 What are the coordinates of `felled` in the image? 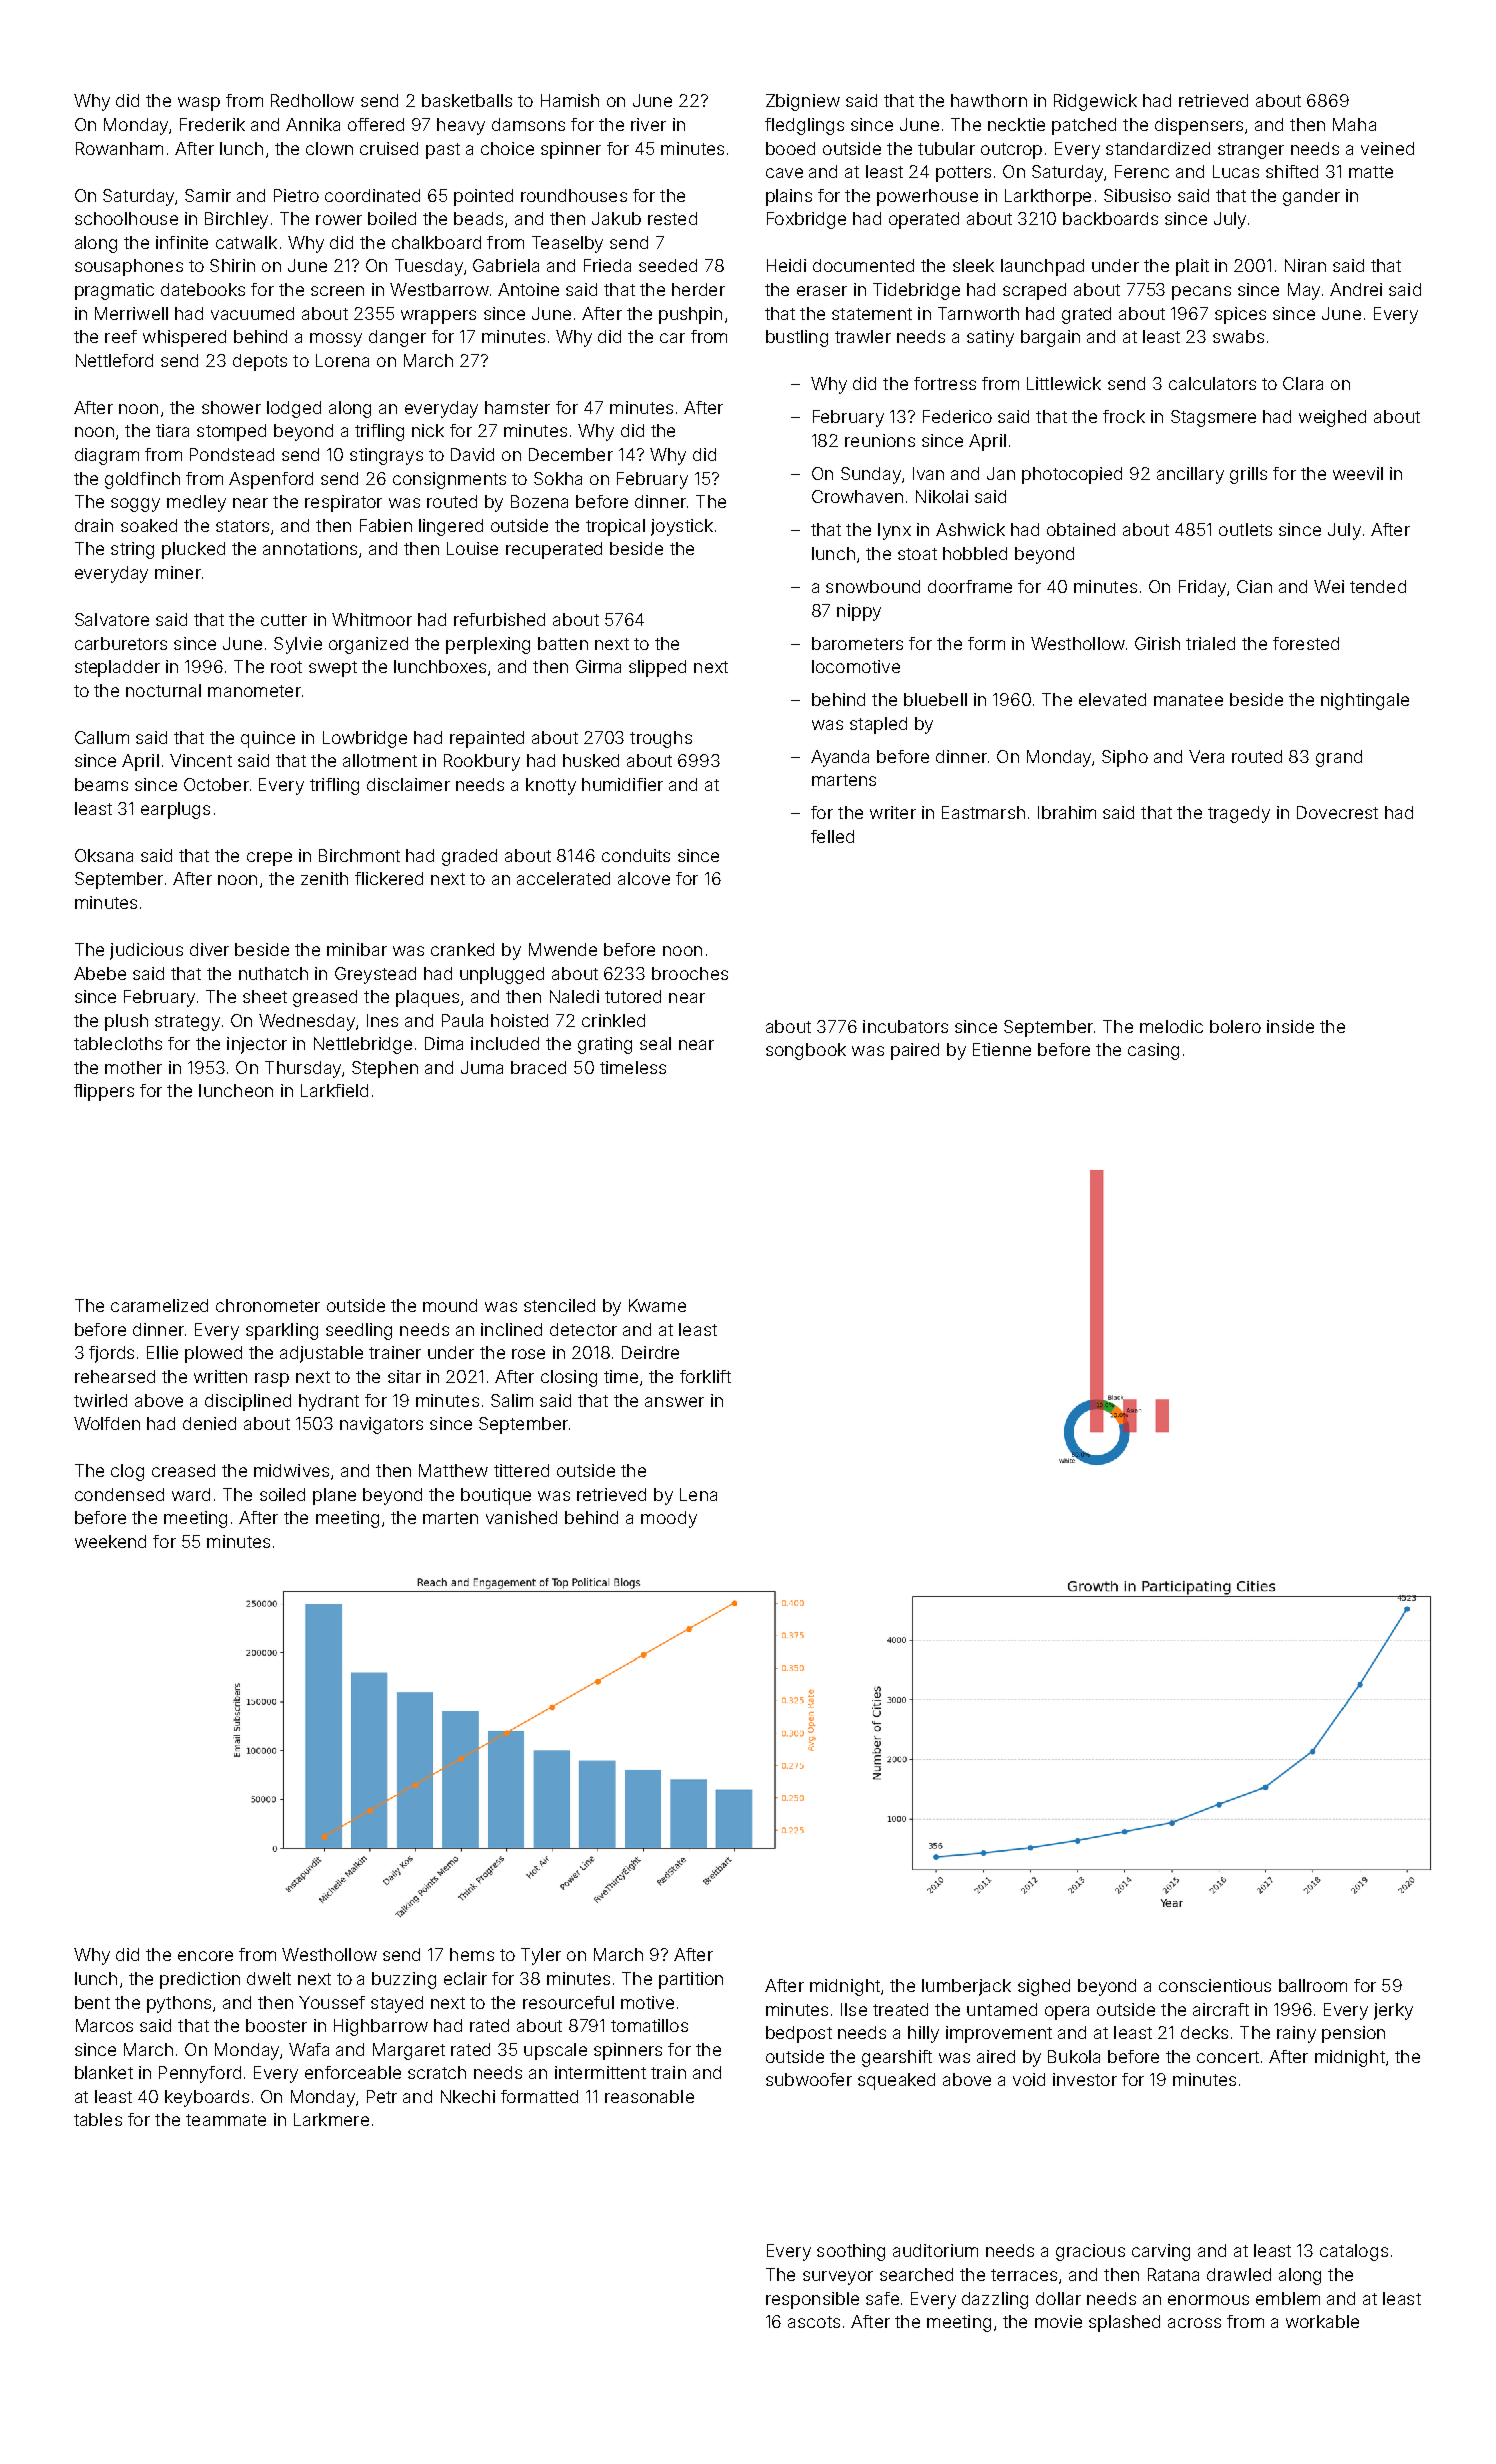 It's located at (832, 836).
